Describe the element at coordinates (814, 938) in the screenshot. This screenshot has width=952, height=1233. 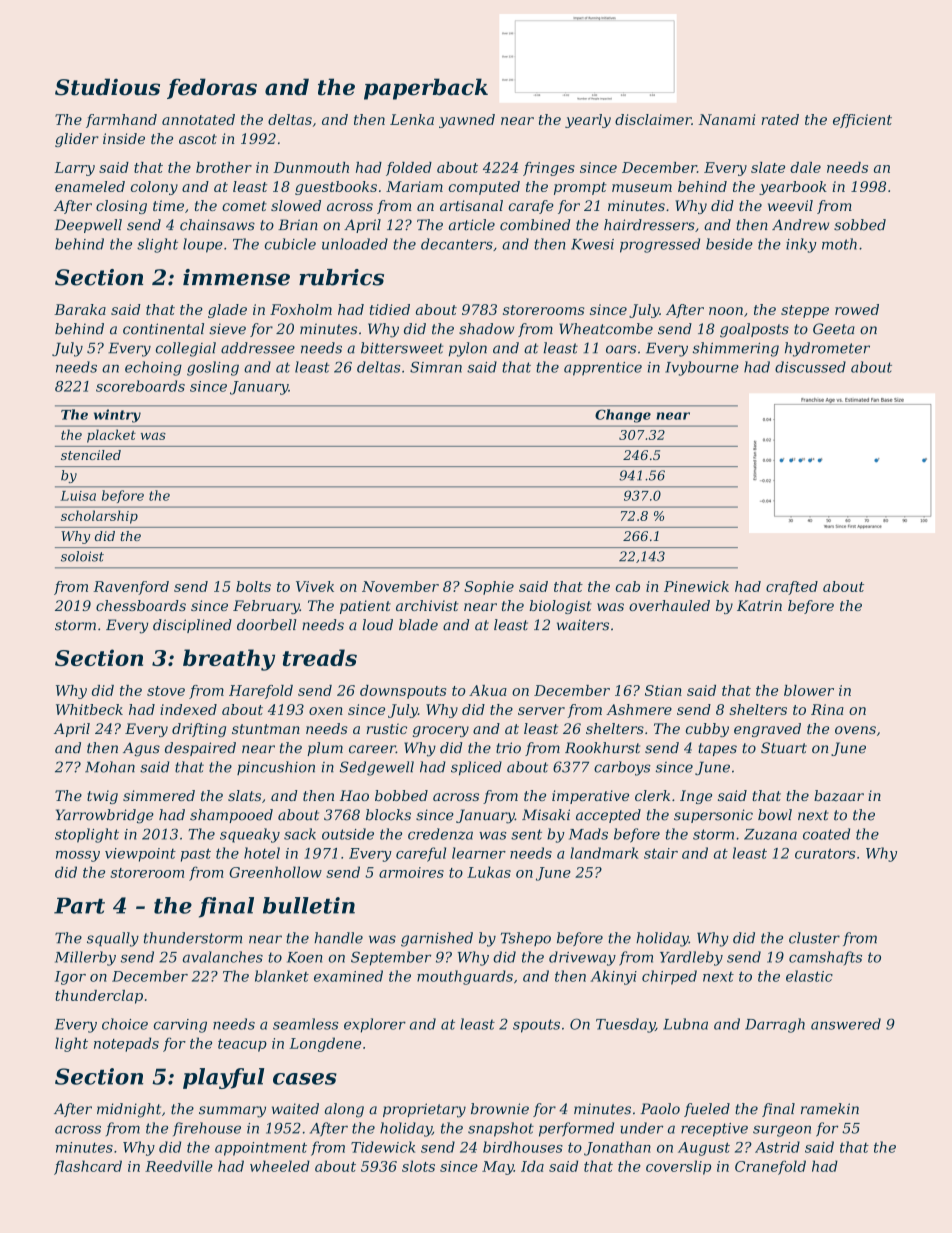
I see `cluster` at that location.
